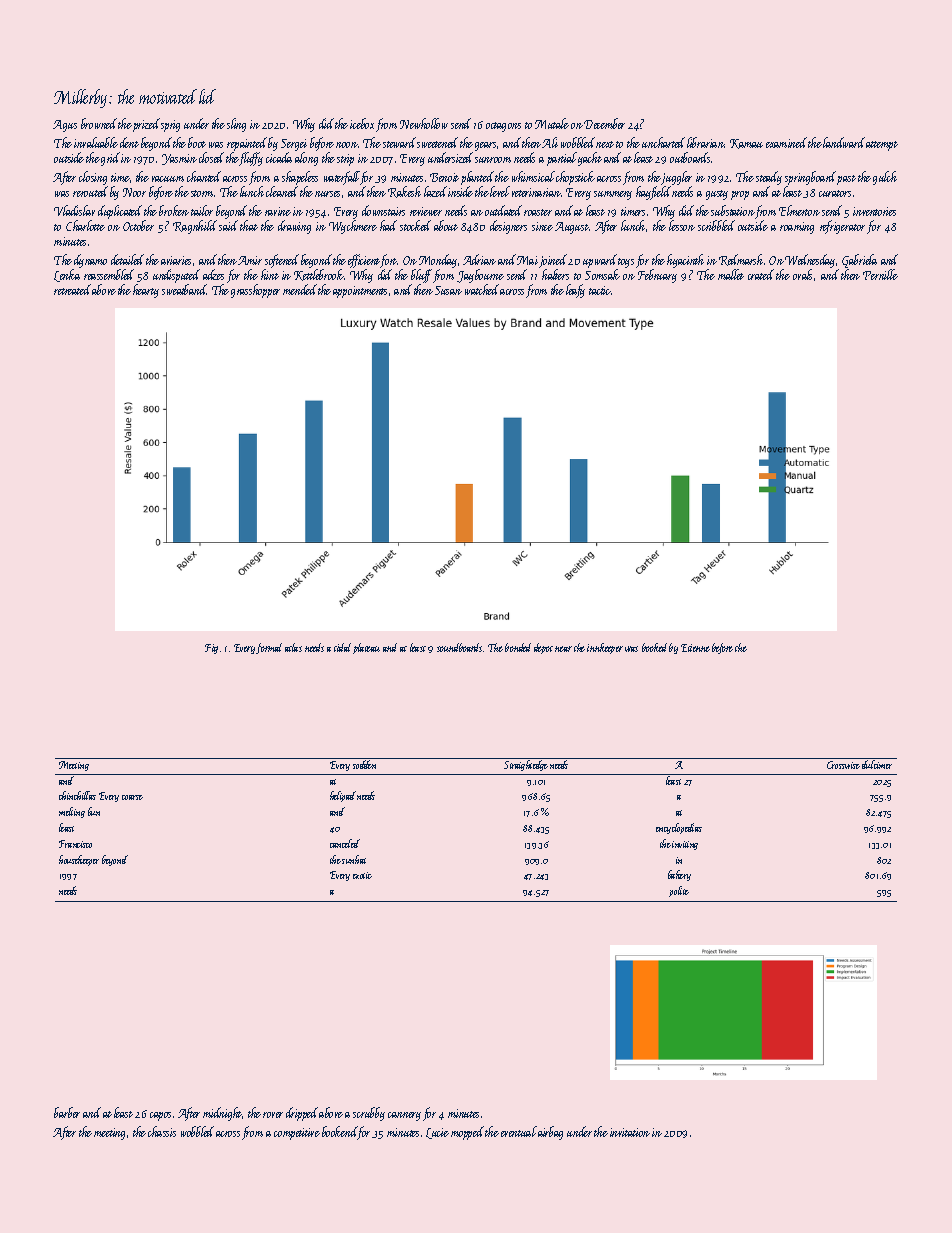  What do you see at coordinates (695, 648) in the screenshot?
I see `Etienne` at bounding box center [695, 648].
